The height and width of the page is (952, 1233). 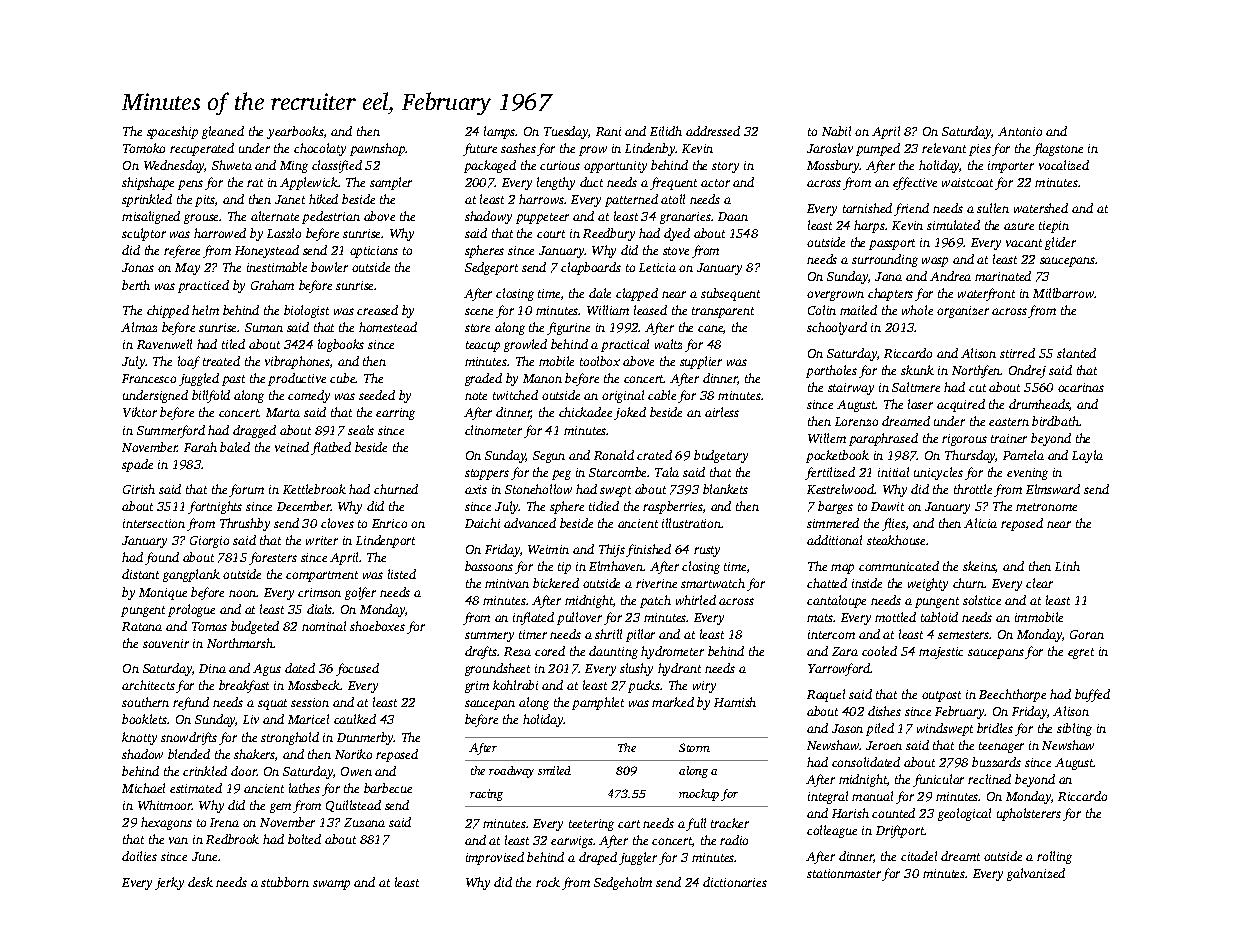 I want to click on buffed, so click(x=1092, y=695).
